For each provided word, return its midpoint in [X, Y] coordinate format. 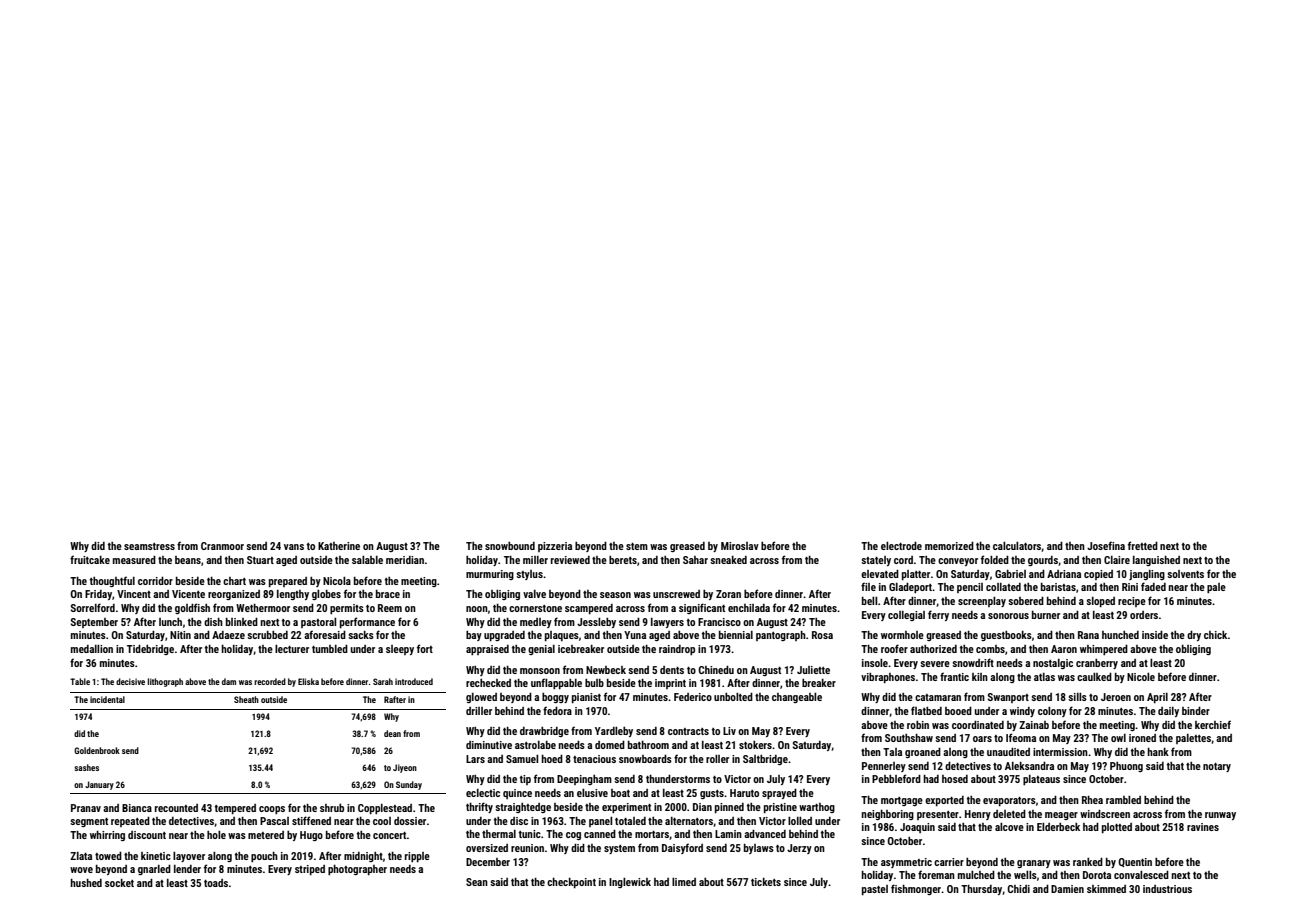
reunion [527, 848]
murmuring [490, 575]
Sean [477, 882]
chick [1216, 635]
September [94, 623]
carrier [949, 862]
